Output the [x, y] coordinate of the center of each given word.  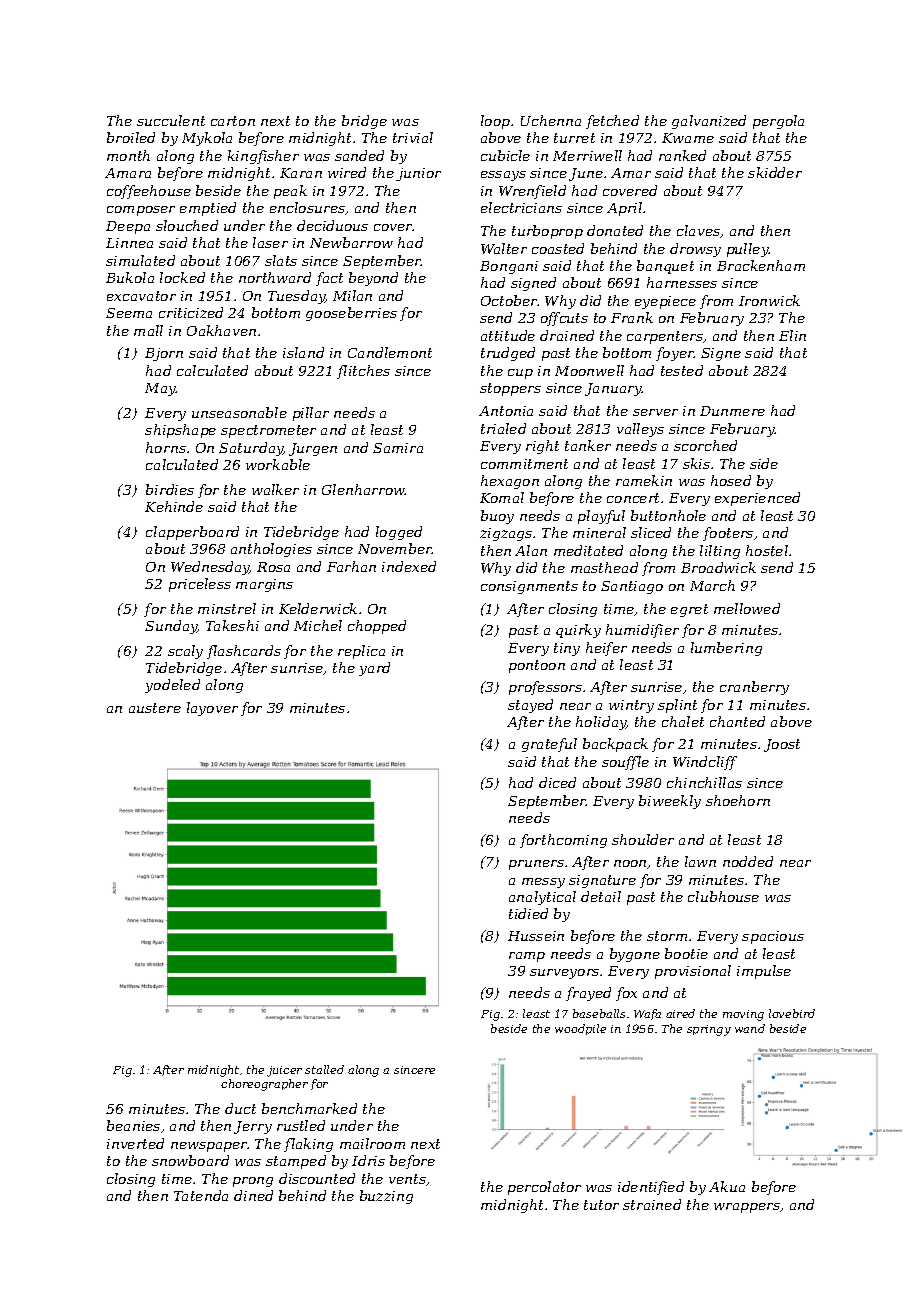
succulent [171, 120]
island [303, 352]
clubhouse [723, 896]
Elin [792, 335]
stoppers [510, 389]
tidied [528, 913]
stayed [530, 706]
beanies [133, 1125]
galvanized [709, 122]
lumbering [726, 649]
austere [155, 708]
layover [212, 709]
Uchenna [551, 120]
